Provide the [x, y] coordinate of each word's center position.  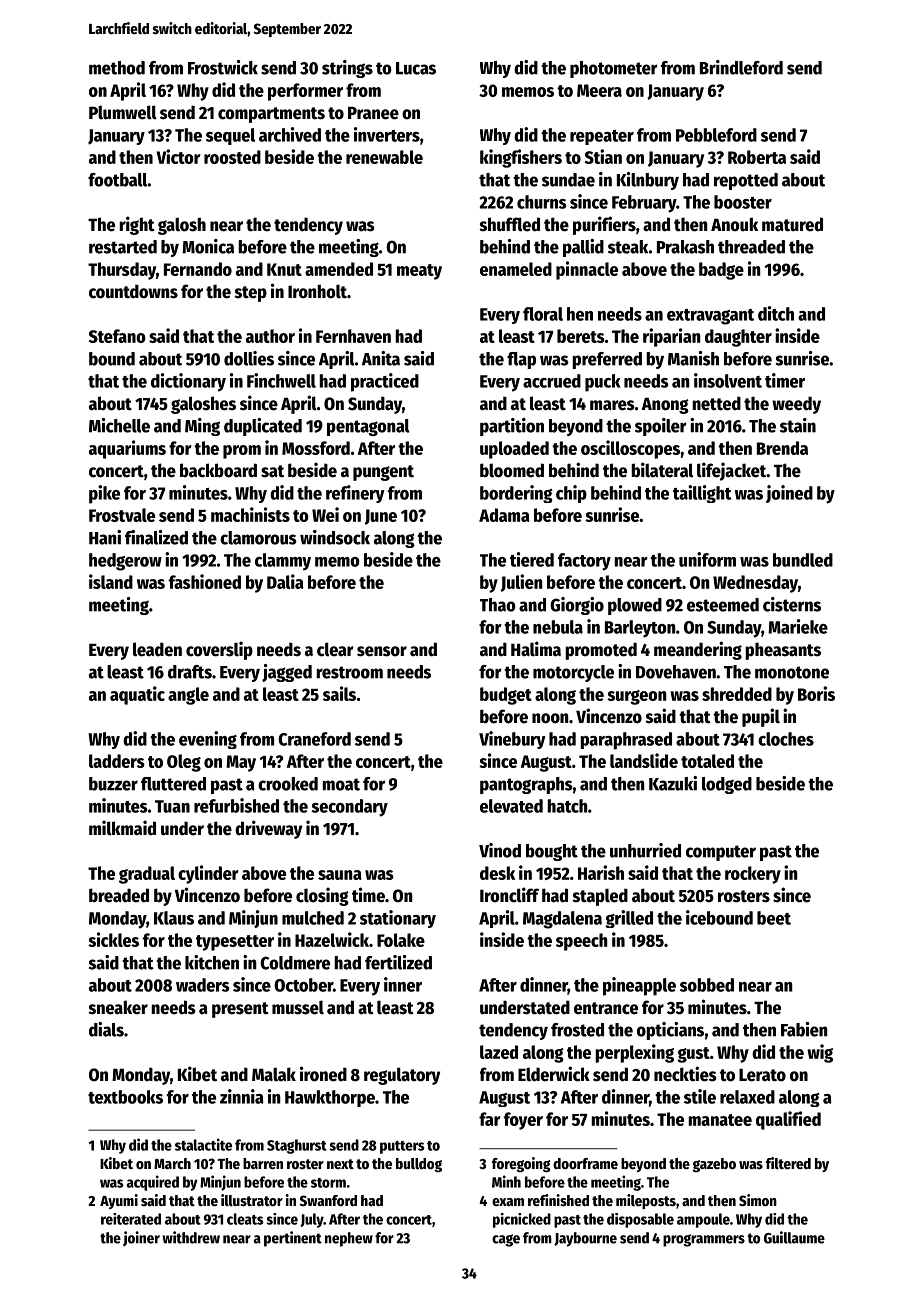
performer [305, 92]
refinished [558, 1200]
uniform [707, 559]
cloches [786, 739]
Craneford [314, 739]
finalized [156, 537]
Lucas [416, 68]
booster [743, 202]
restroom [349, 672]
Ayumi [119, 1201]
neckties [685, 1074]
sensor [382, 651]
